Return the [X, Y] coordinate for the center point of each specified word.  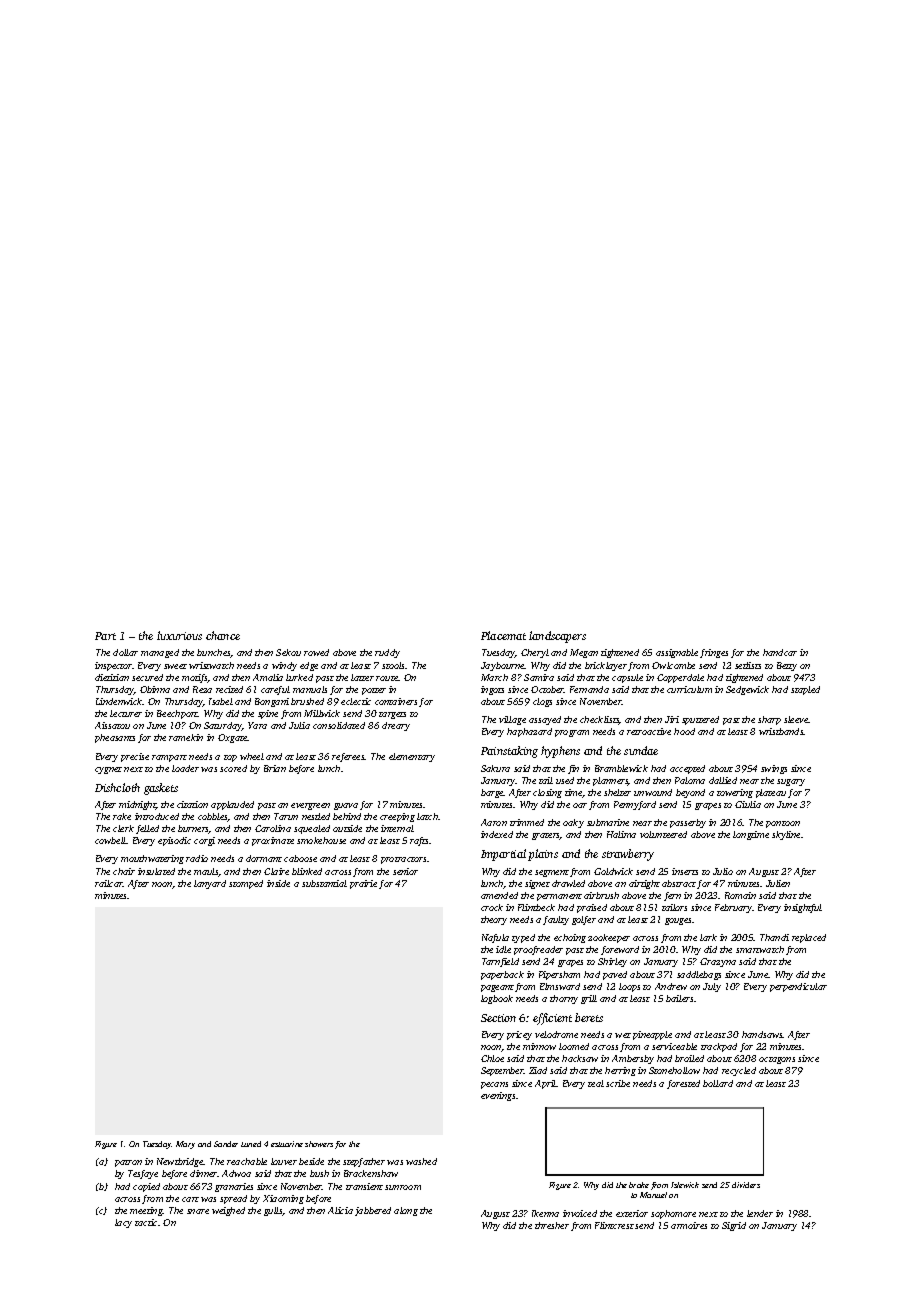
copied [146, 1187]
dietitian [112, 677]
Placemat [503, 635]
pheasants [115, 738]
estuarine [287, 1144]
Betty [787, 666]
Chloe [492, 1058]
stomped [246, 884]
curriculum [689, 689]
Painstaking [509, 752]
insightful [803, 908]
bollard [718, 1083]
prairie [363, 884]
